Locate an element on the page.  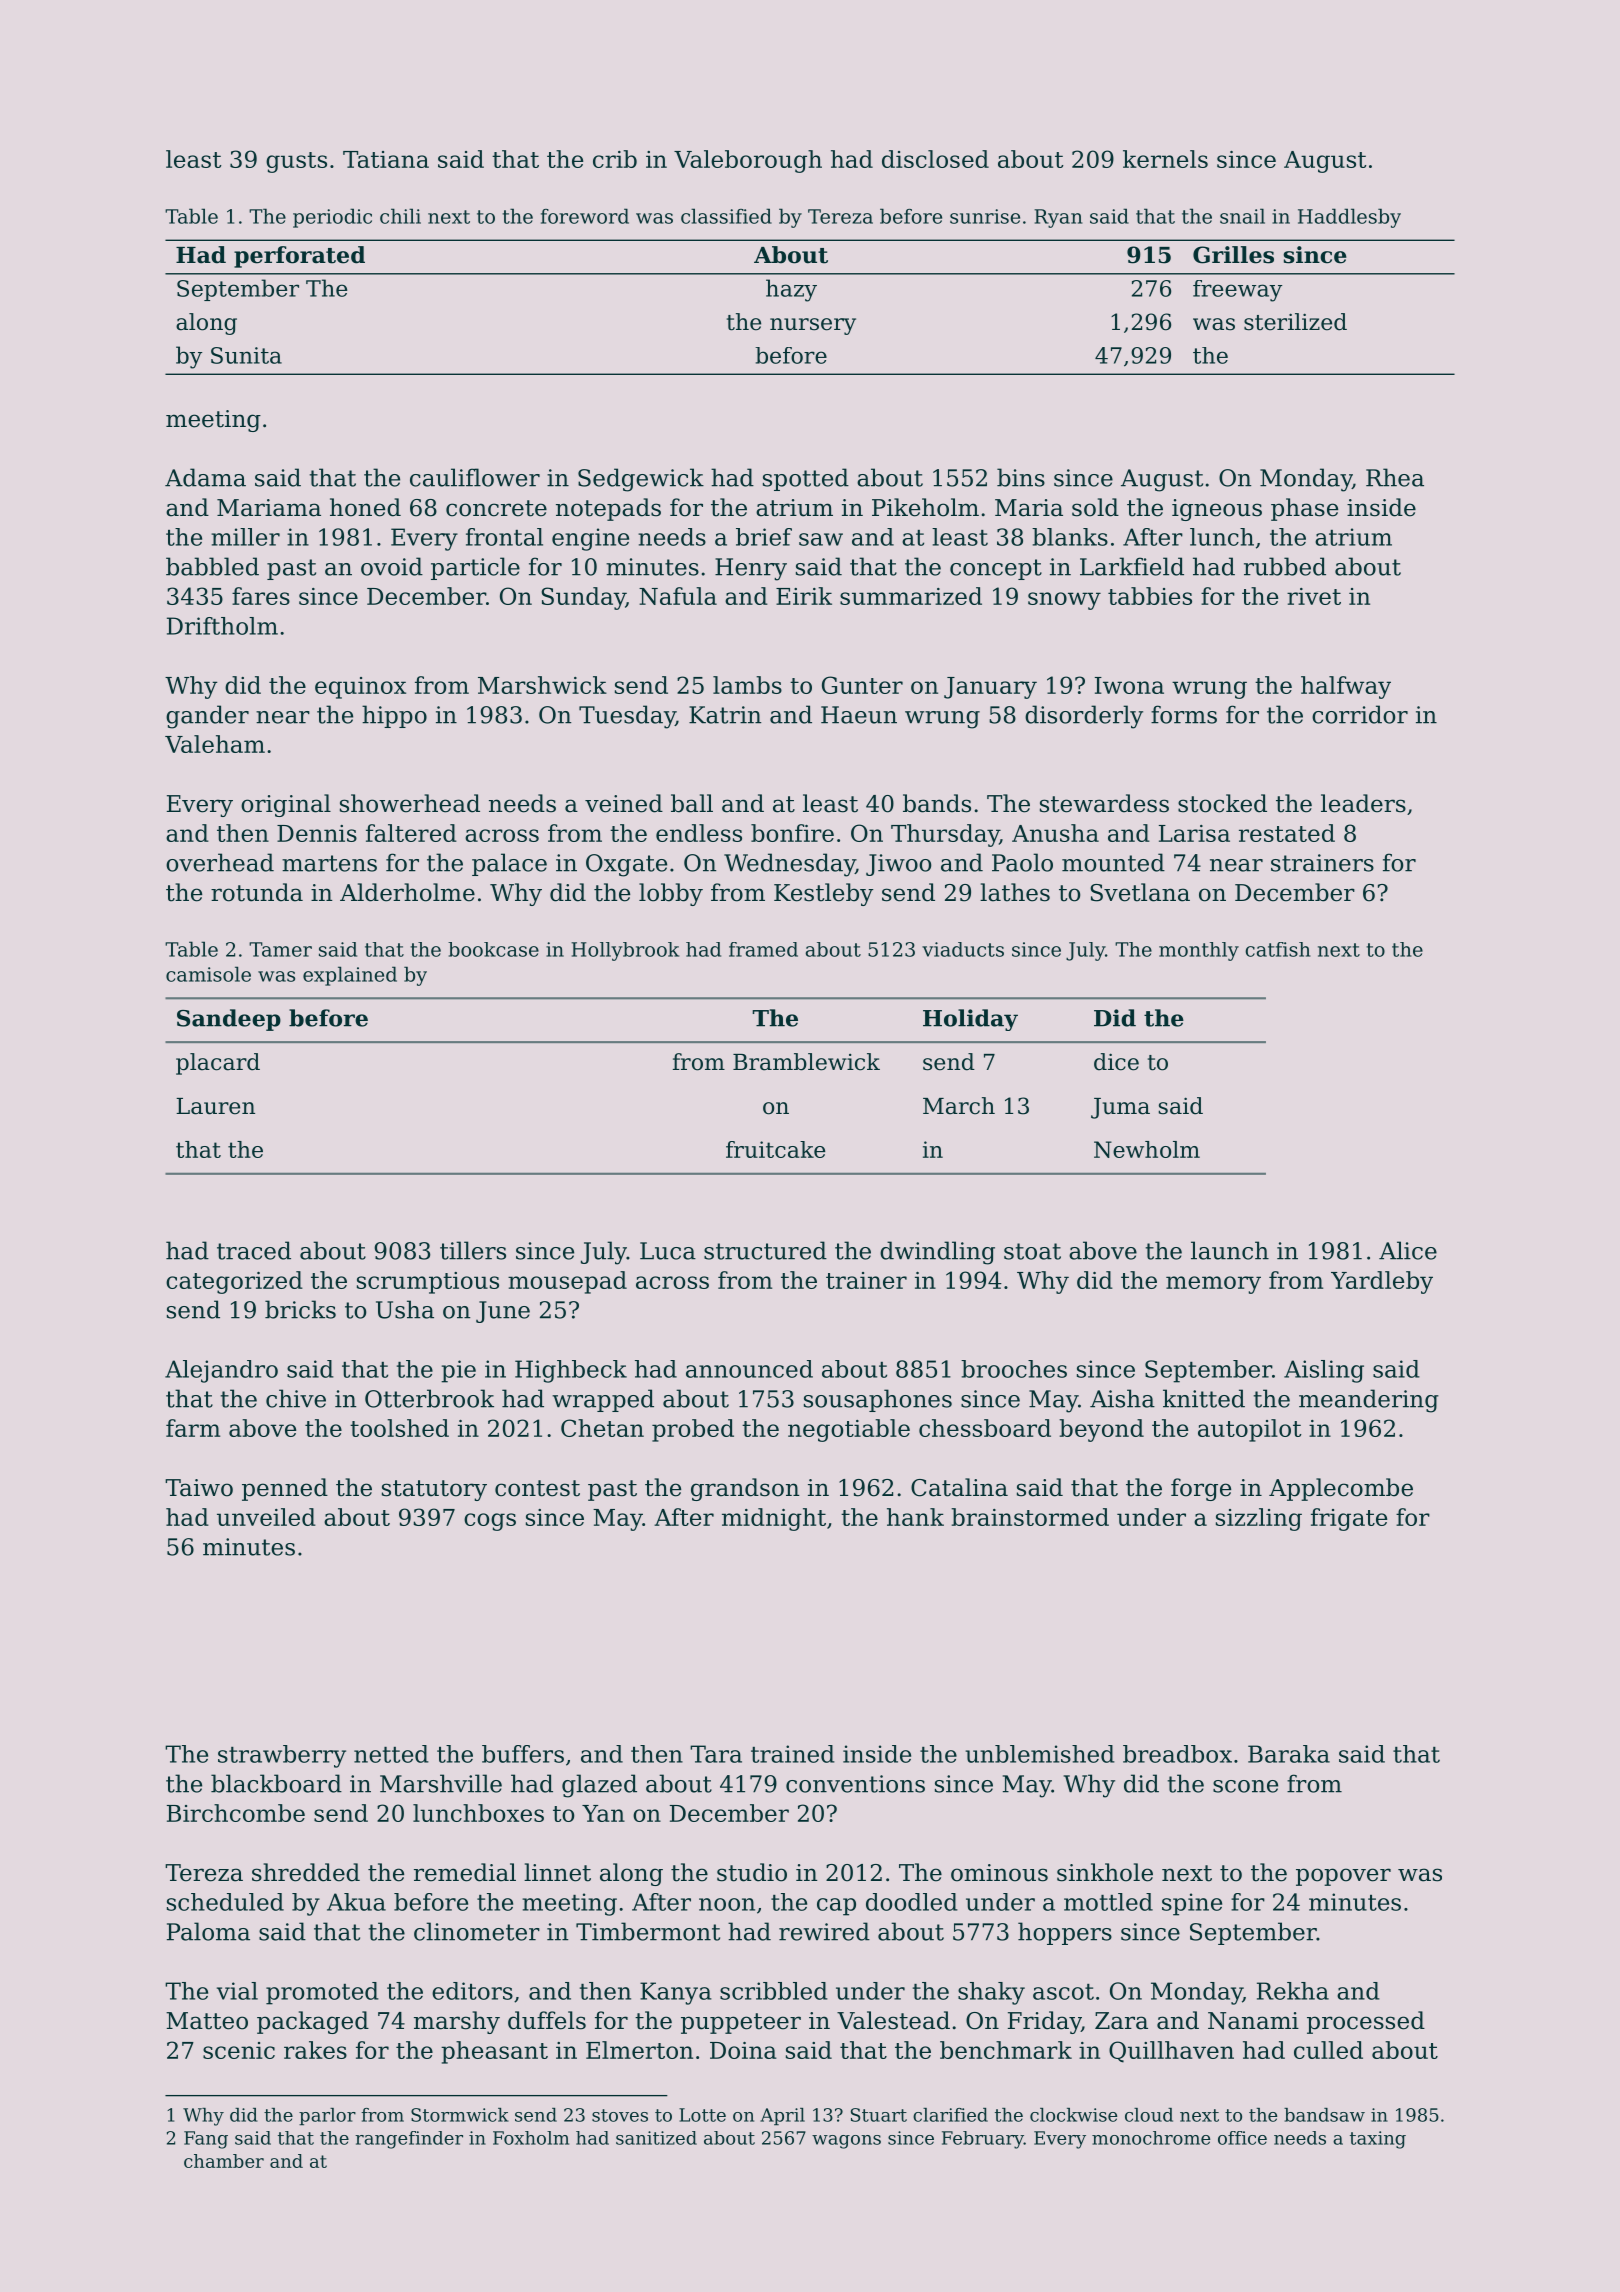
Nafula is located at coordinates (678, 596).
